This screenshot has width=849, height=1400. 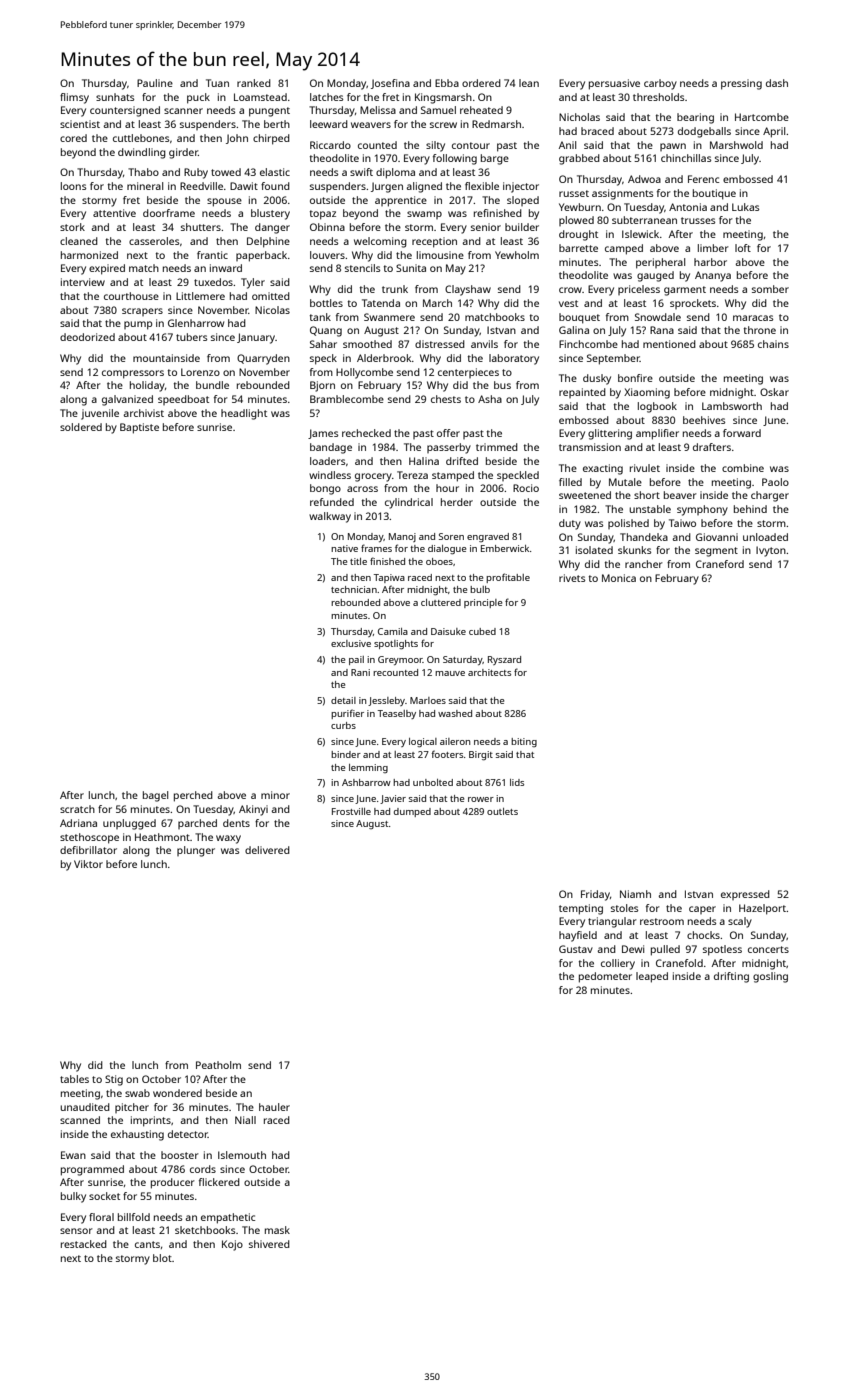 What do you see at coordinates (368, 768) in the screenshot?
I see `lemming` at bounding box center [368, 768].
